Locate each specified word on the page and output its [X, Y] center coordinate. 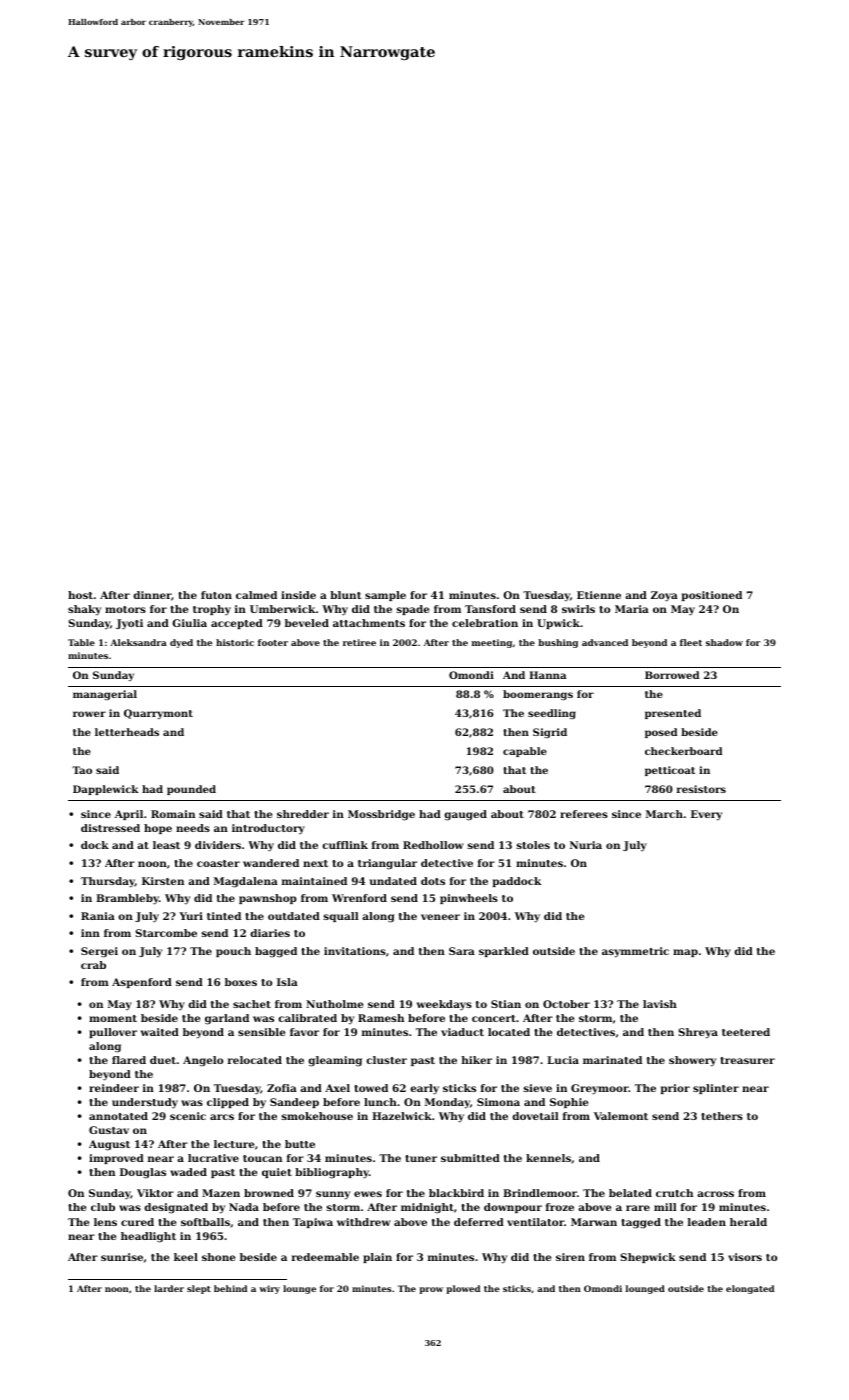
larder [169, 1288]
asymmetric [635, 952]
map [685, 953]
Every [706, 815]
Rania [98, 916]
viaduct [462, 1032]
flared [129, 1060]
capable [525, 752]
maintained [314, 881]
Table [81, 642]
